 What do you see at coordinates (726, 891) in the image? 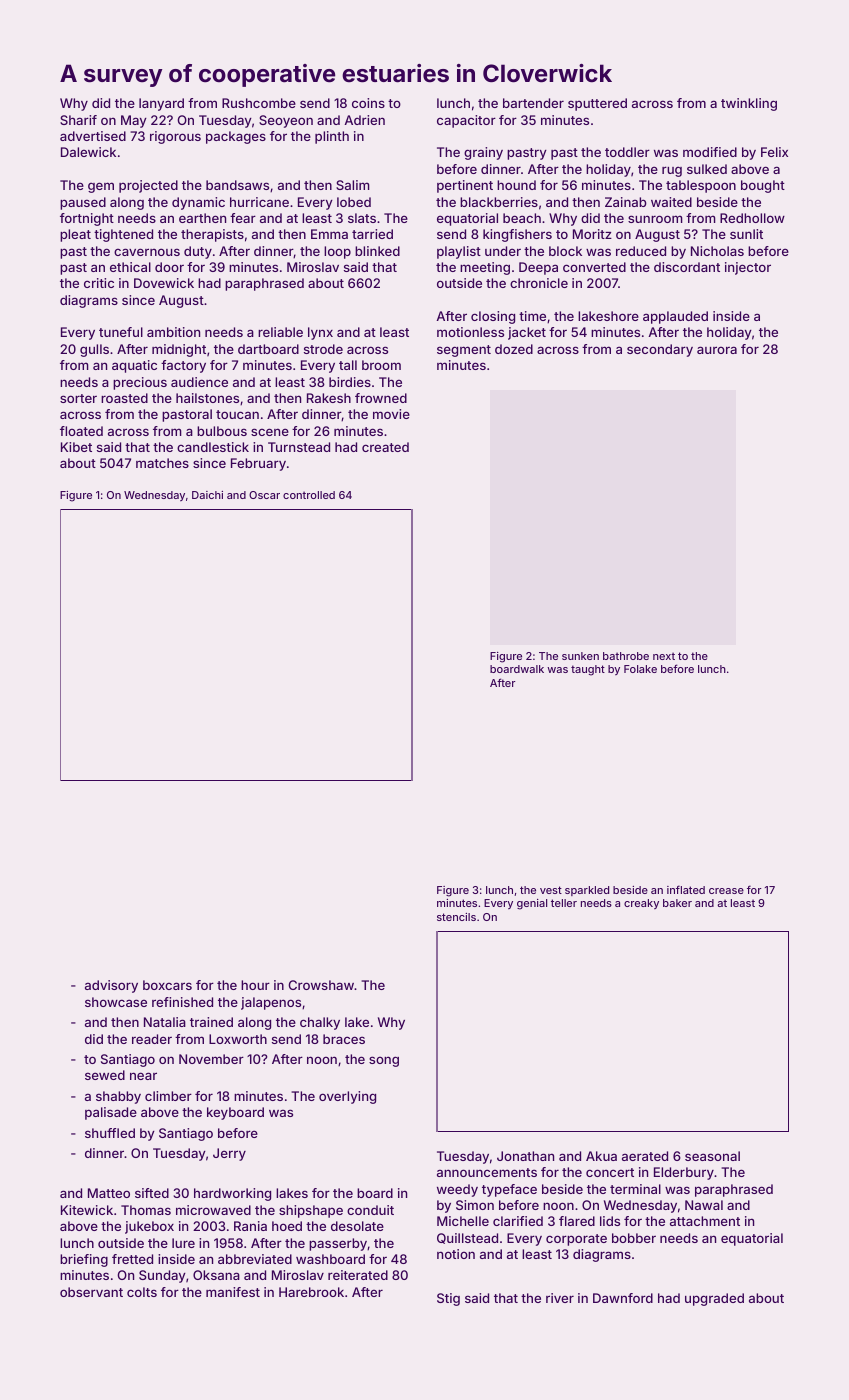
I see `crease` at bounding box center [726, 891].
